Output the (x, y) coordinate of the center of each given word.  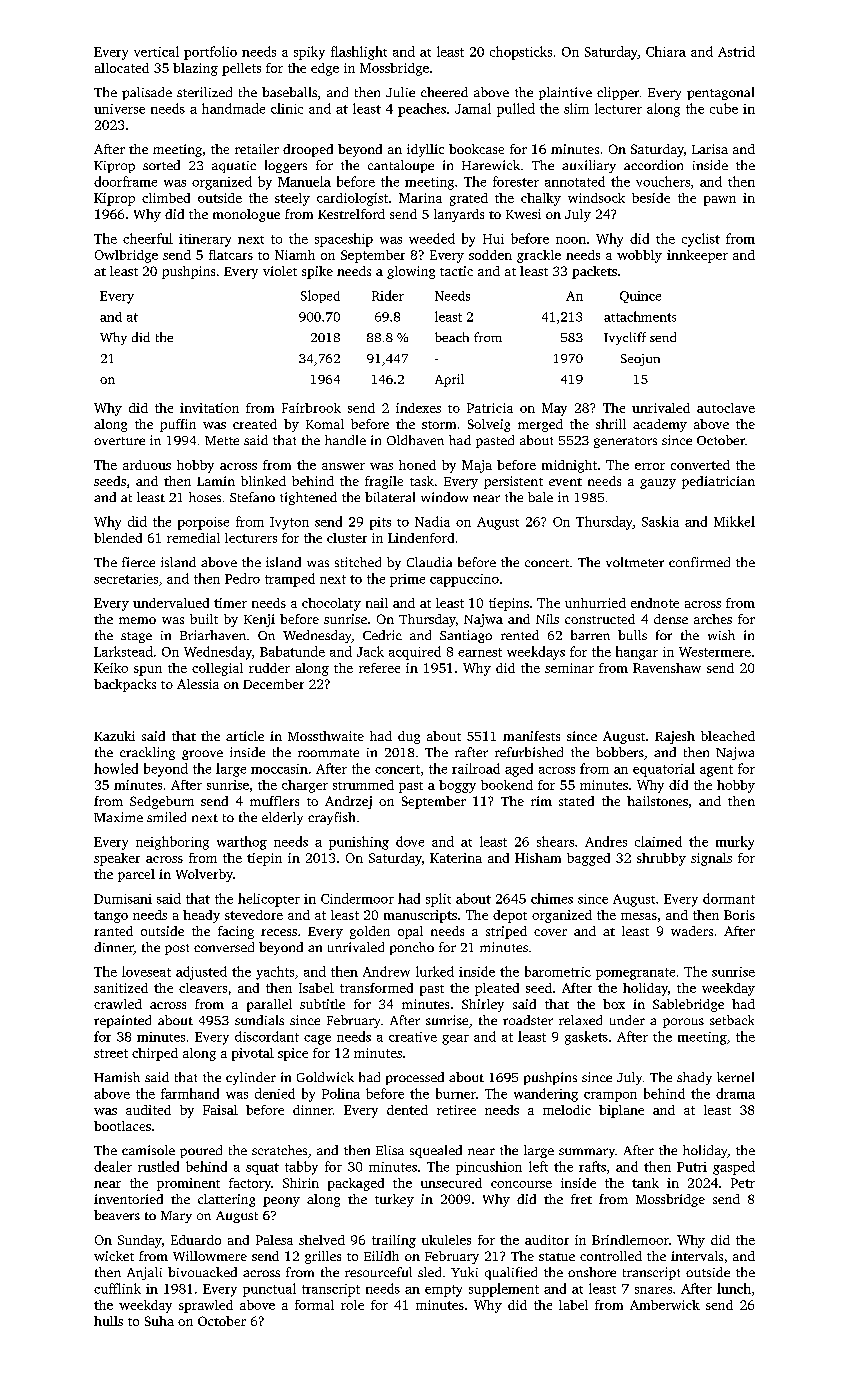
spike (317, 272)
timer (230, 603)
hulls (108, 1321)
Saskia (660, 521)
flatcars (231, 255)
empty (443, 1291)
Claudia (429, 562)
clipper (618, 93)
